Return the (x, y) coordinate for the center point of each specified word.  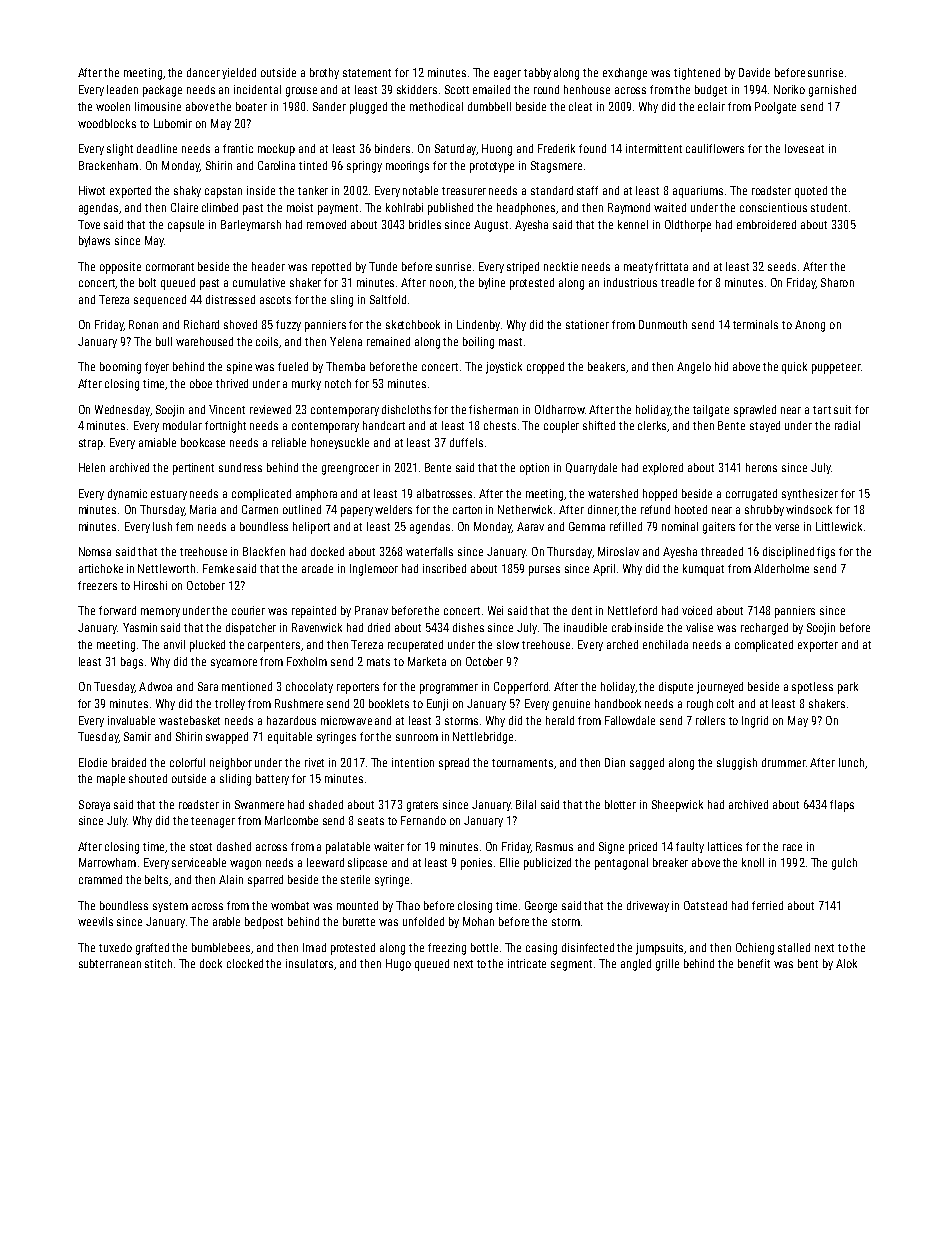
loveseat (804, 148)
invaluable (131, 720)
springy (364, 167)
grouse (301, 92)
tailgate (711, 411)
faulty (690, 847)
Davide (754, 72)
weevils (95, 921)
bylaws (94, 241)
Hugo (398, 965)
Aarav (530, 526)
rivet (314, 762)
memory (160, 612)
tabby (537, 73)
